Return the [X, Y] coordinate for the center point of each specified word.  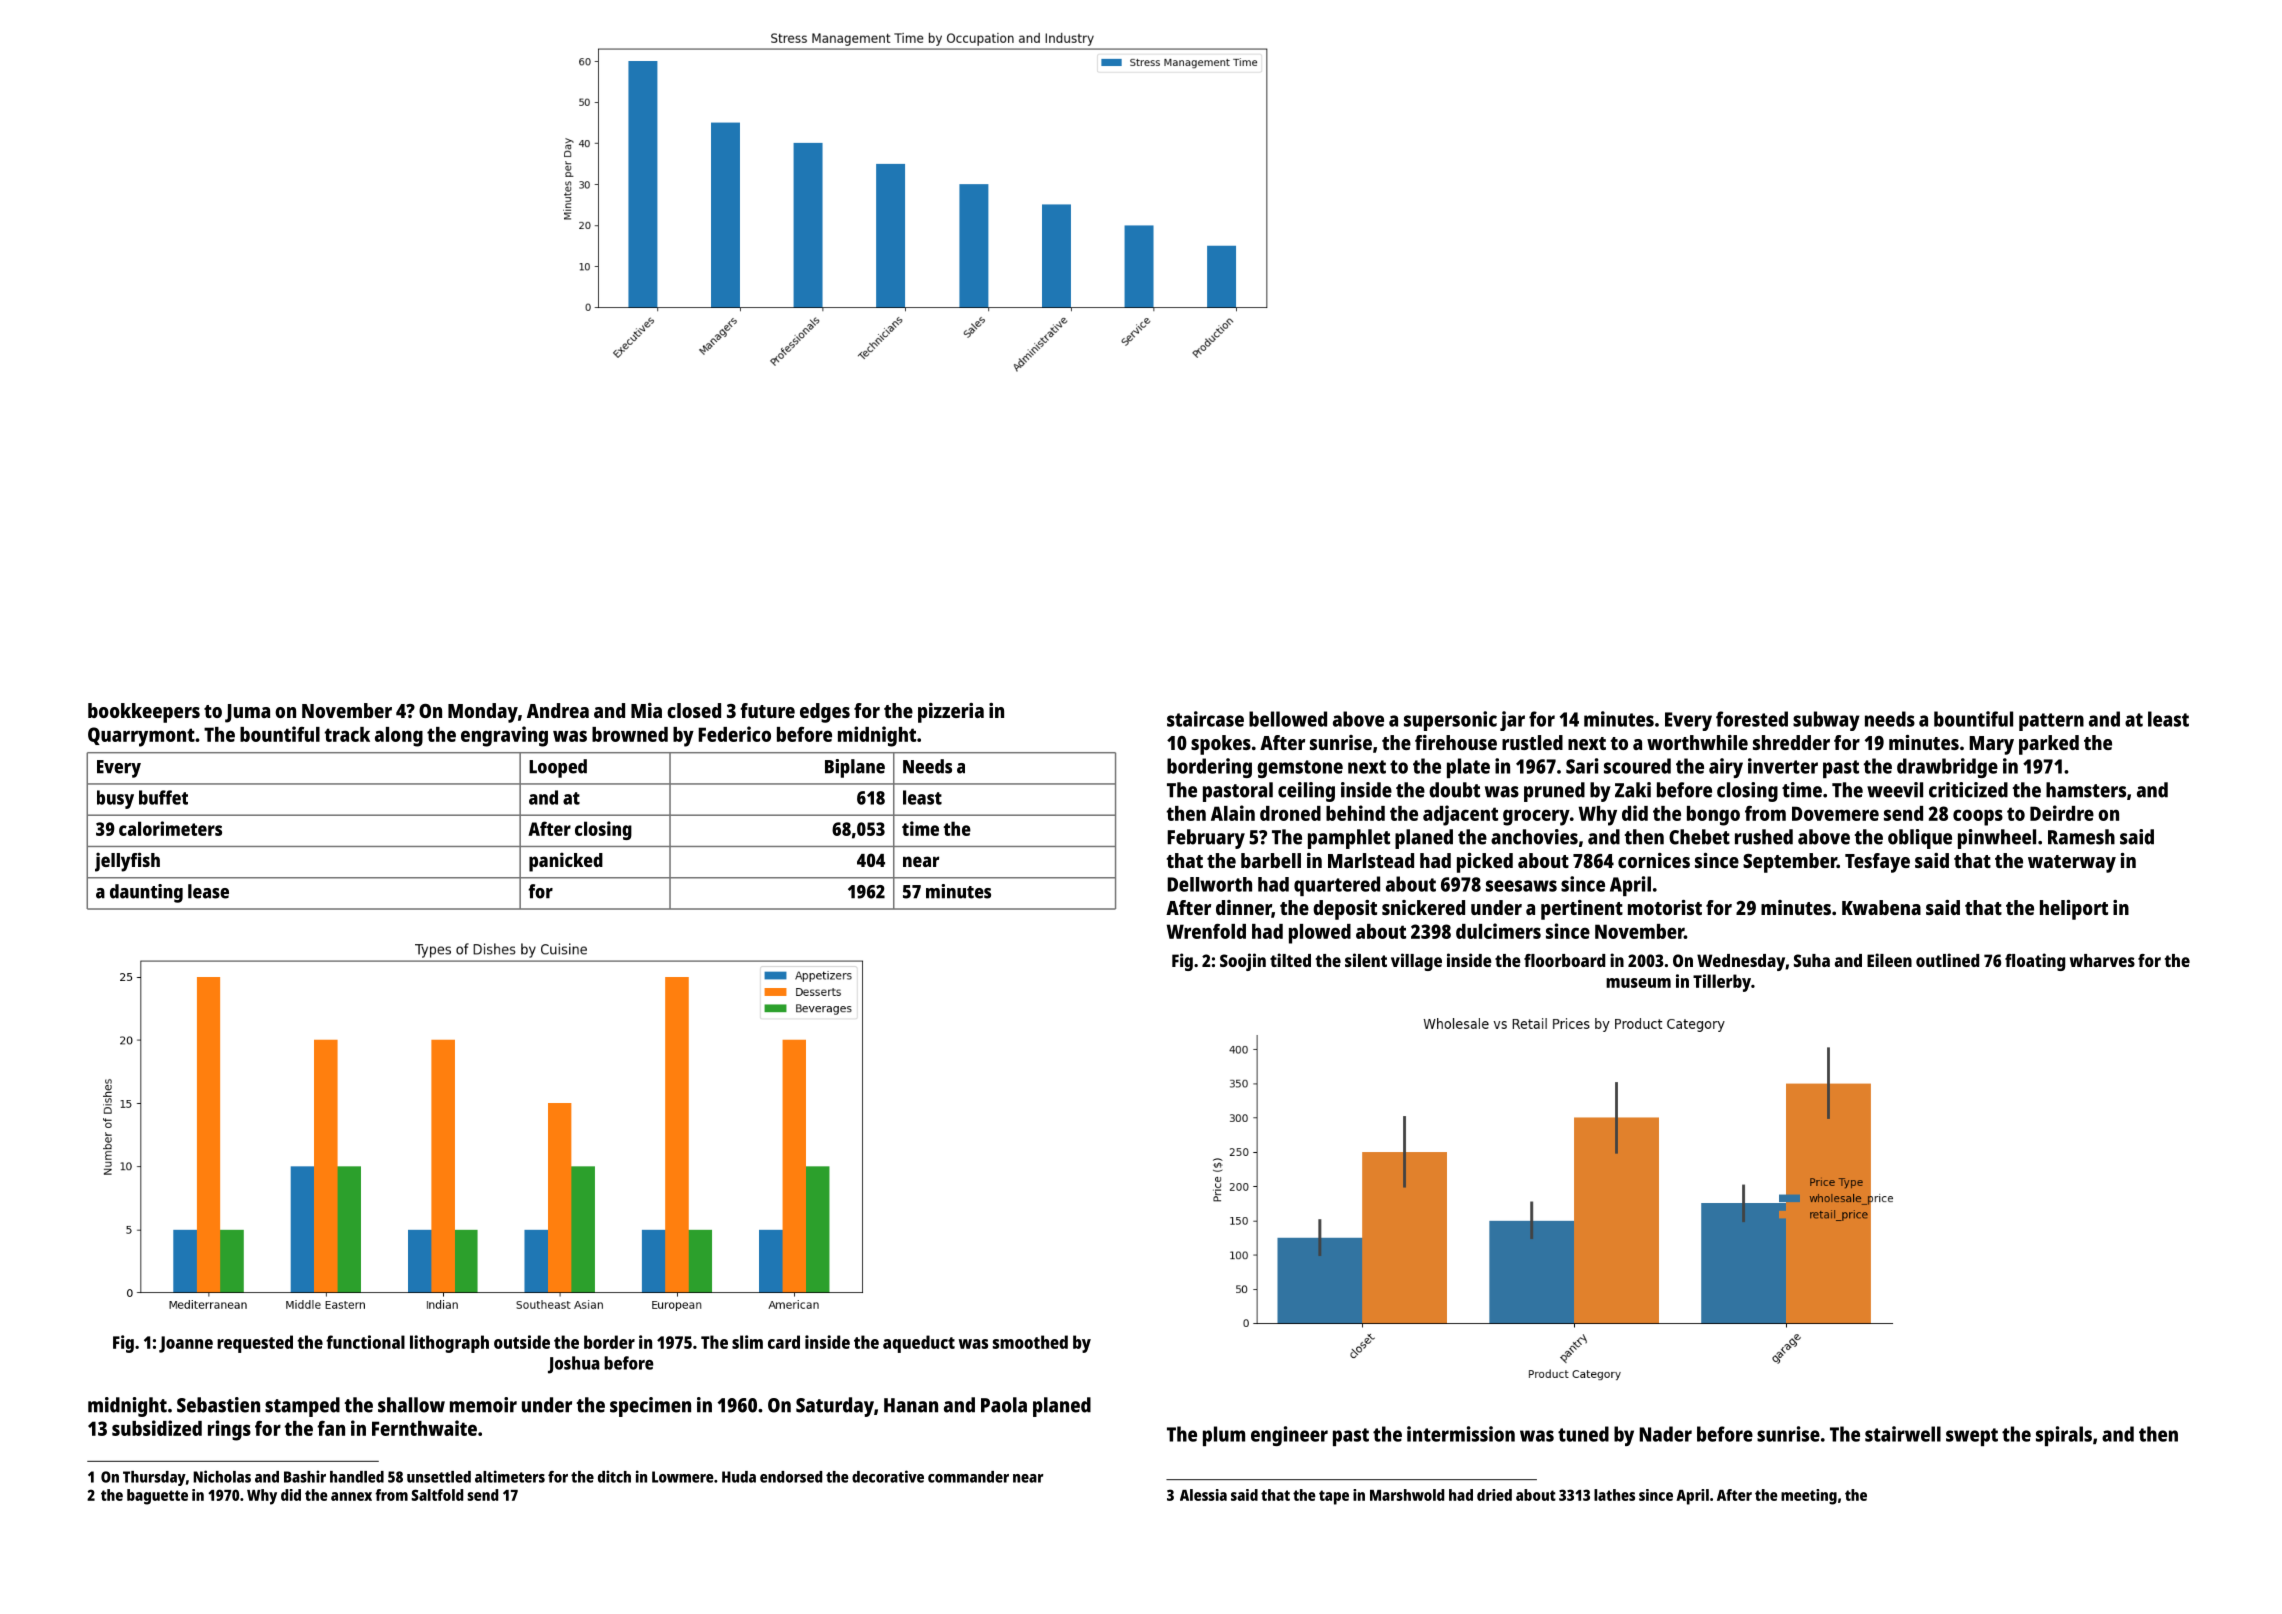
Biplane [855, 768]
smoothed [1030, 1342]
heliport [2074, 910]
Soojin [1243, 962]
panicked [566, 862]
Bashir [305, 1476]
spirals [2064, 1436]
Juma [247, 713]
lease [208, 891]
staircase [1205, 719]
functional [365, 1342]
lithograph [449, 1344]
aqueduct [919, 1344]
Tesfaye [1877, 863]
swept [1972, 1437]
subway [1826, 721]
